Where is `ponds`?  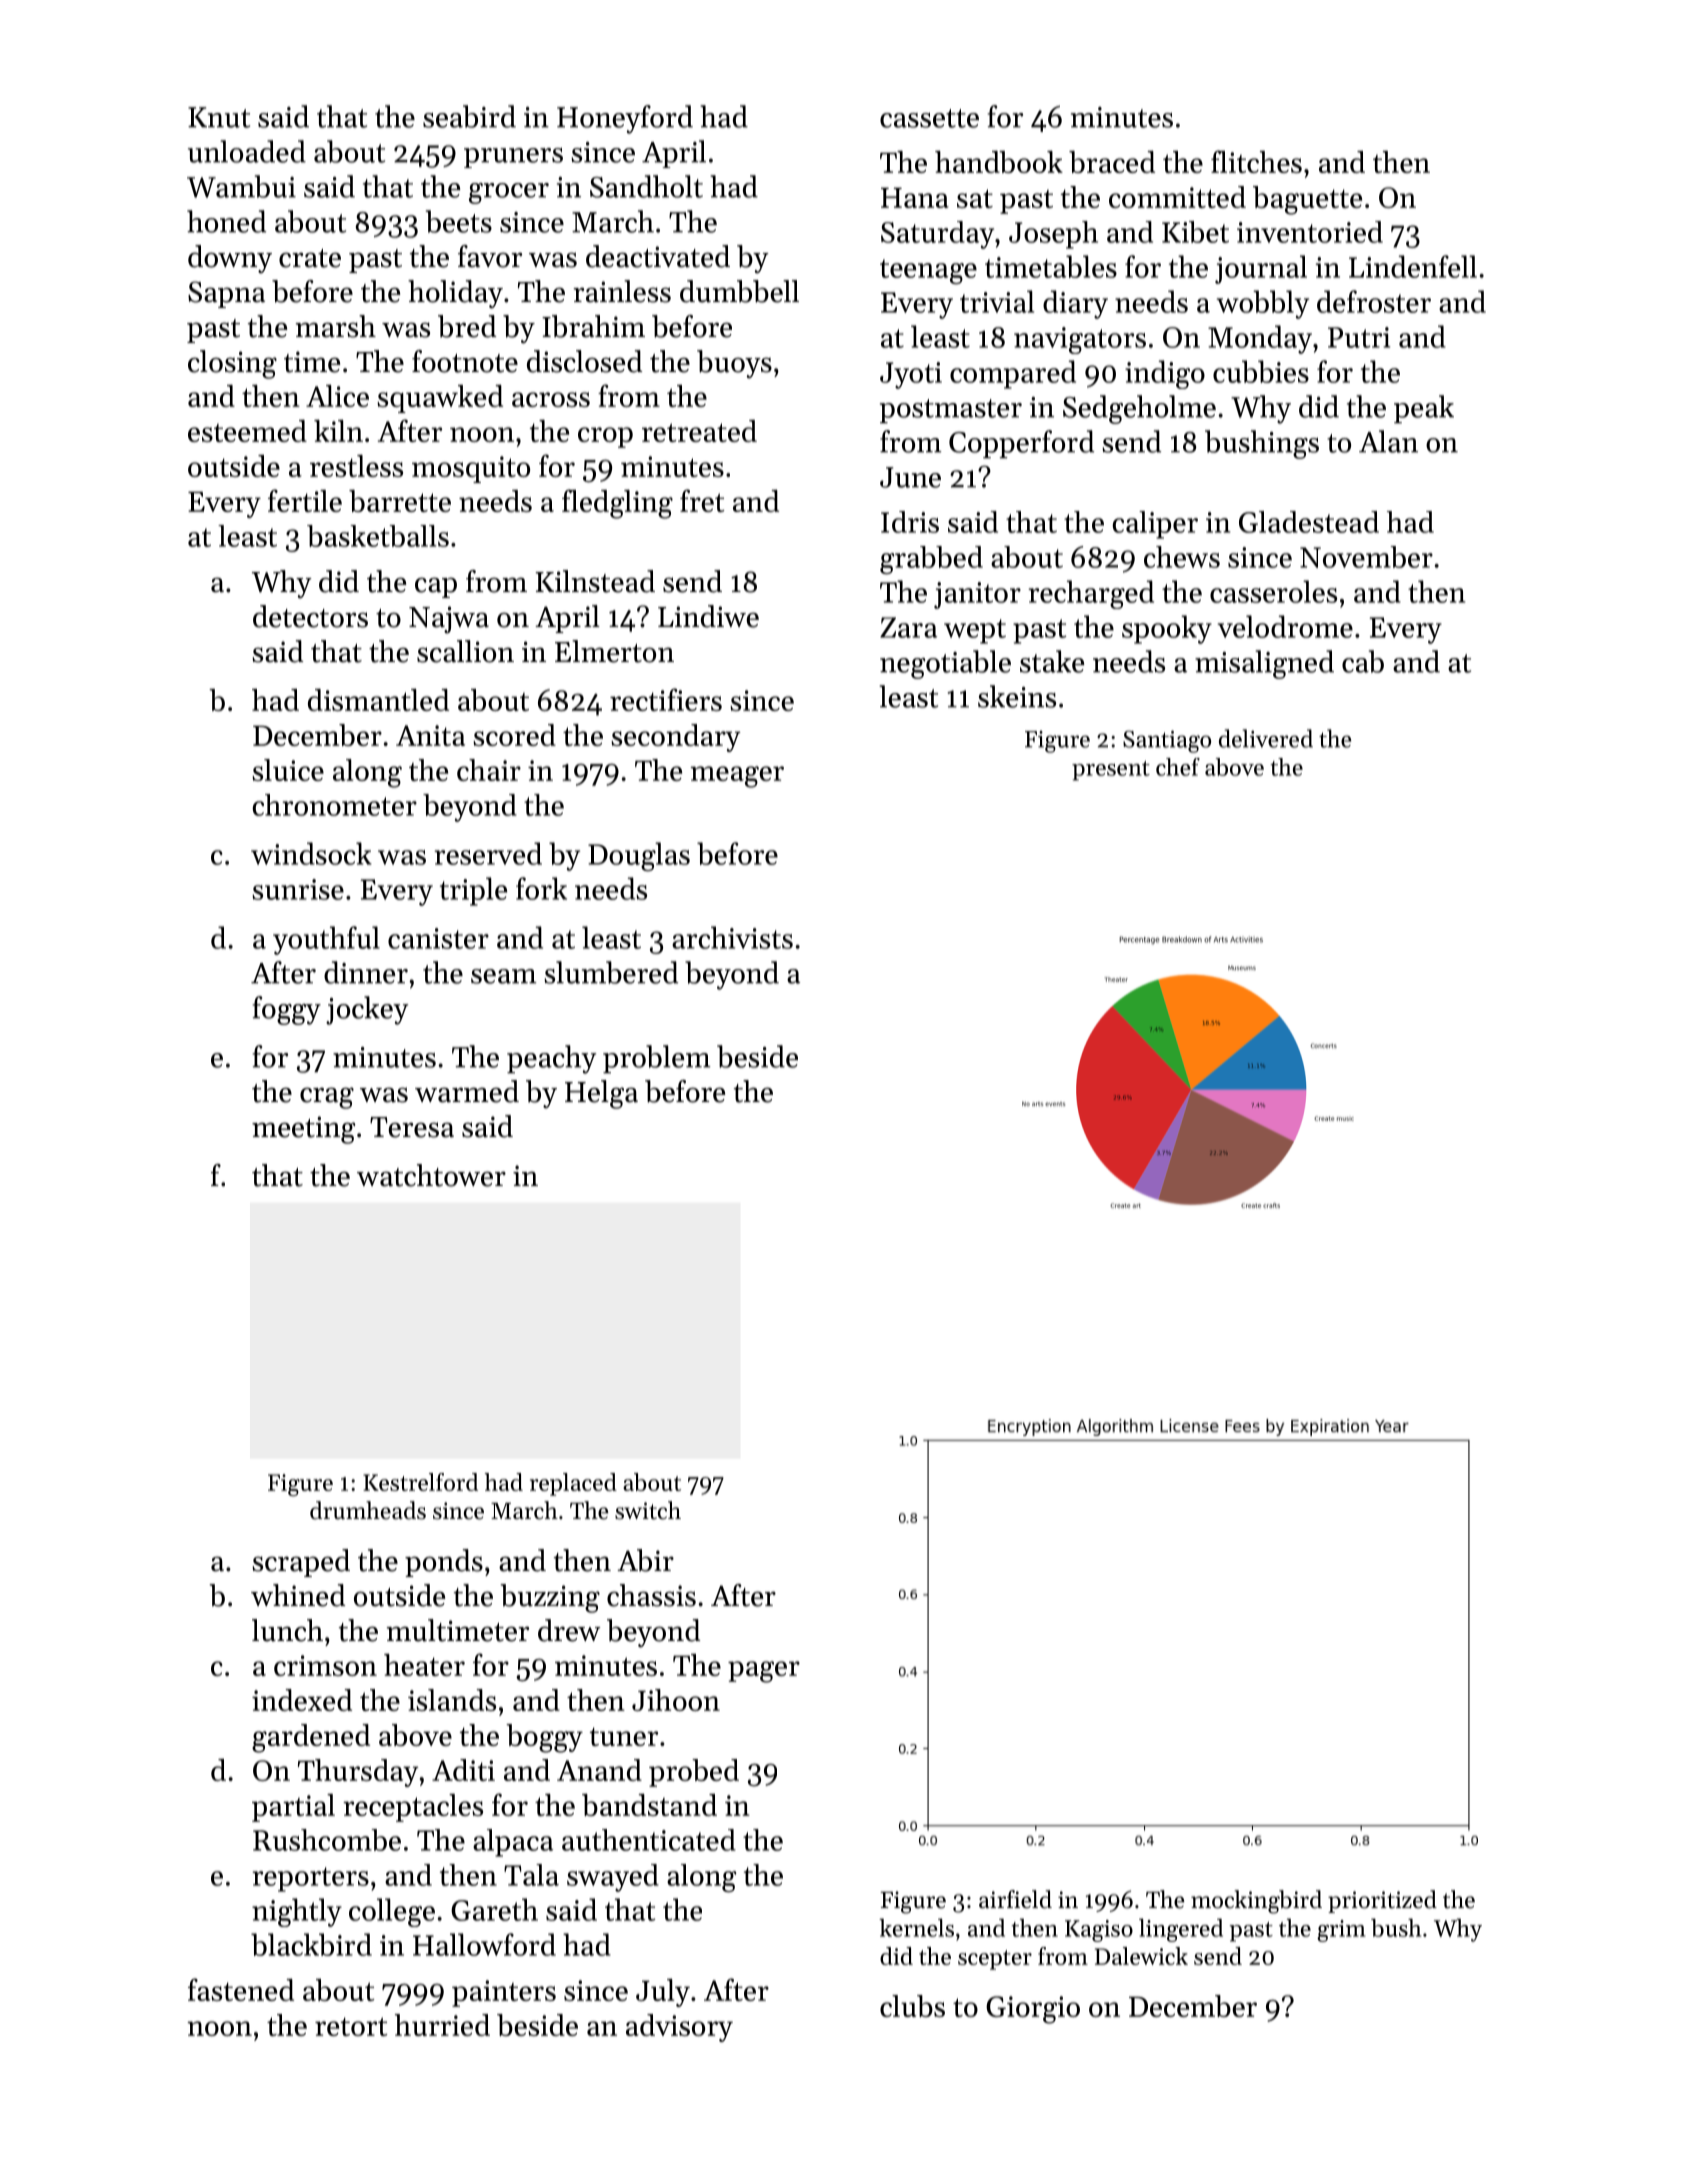 ponds is located at coordinates (444, 1563).
